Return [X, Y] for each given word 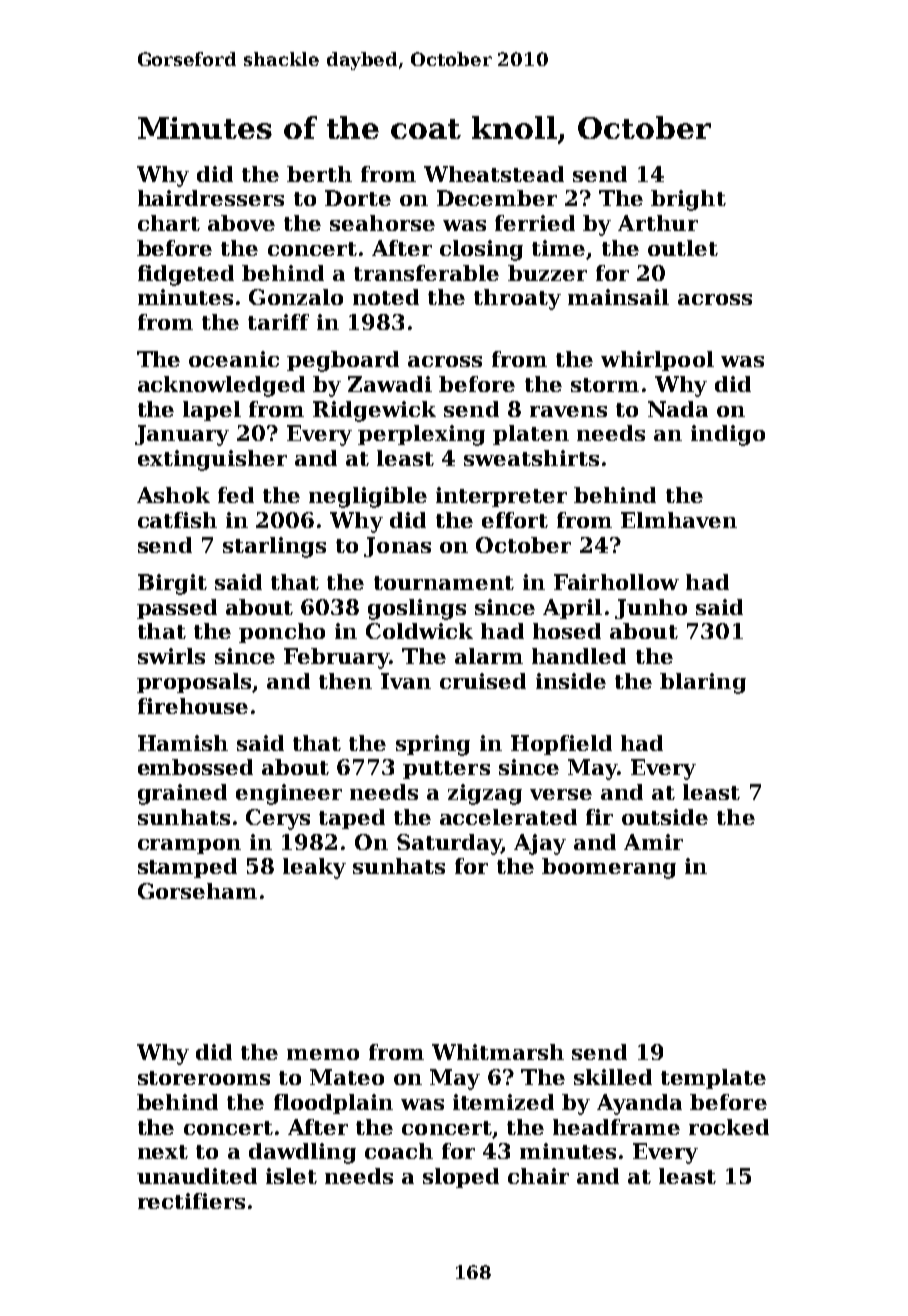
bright [688, 200]
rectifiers [191, 1201]
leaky [314, 868]
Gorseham [197, 891]
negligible [368, 497]
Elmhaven [679, 520]
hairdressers [211, 198]
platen [531, 435]
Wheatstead [494, 174]
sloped [461, 1178]
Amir [653, 842]
